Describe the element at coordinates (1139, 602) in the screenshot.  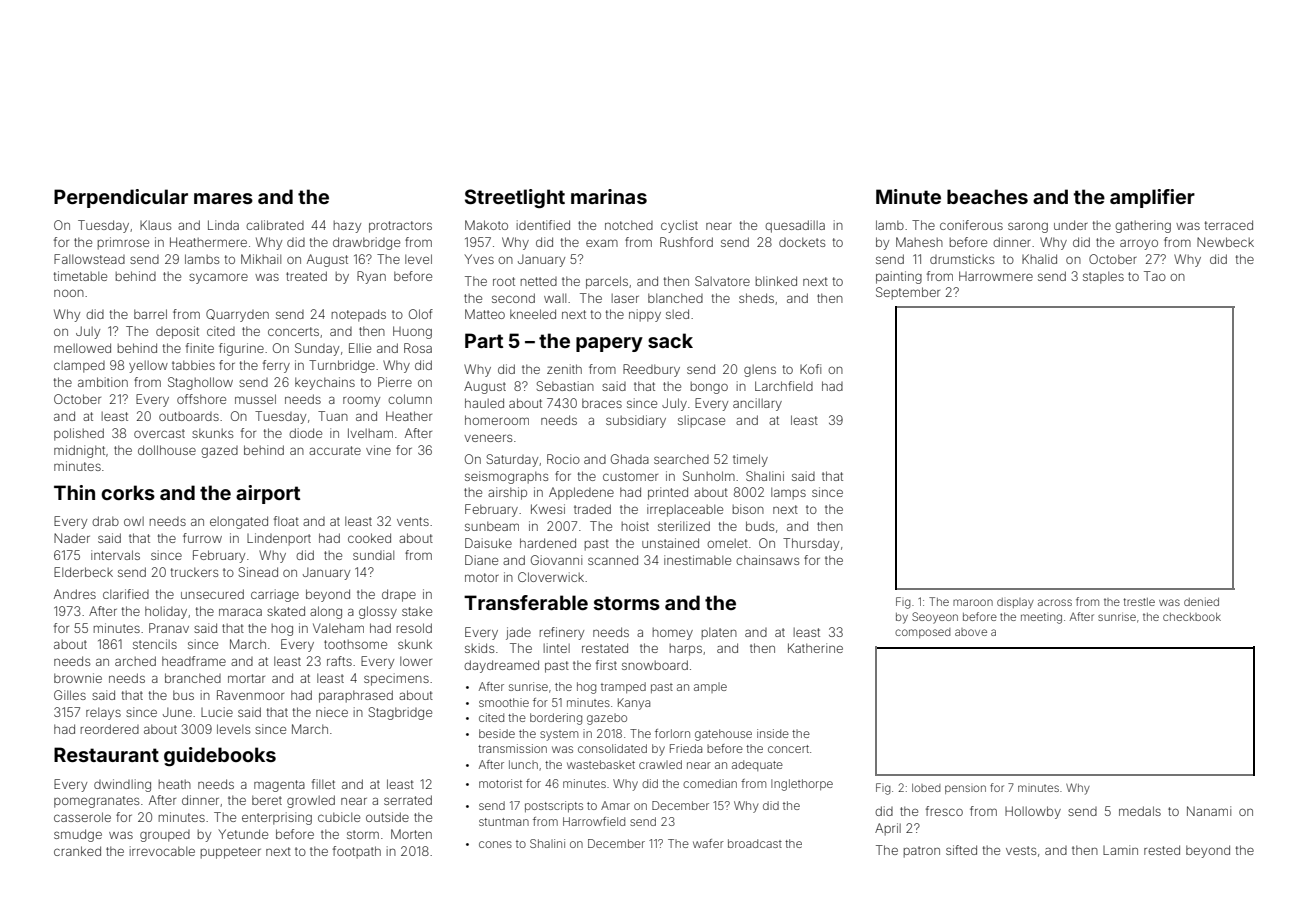
I see `trestle` at that location.
